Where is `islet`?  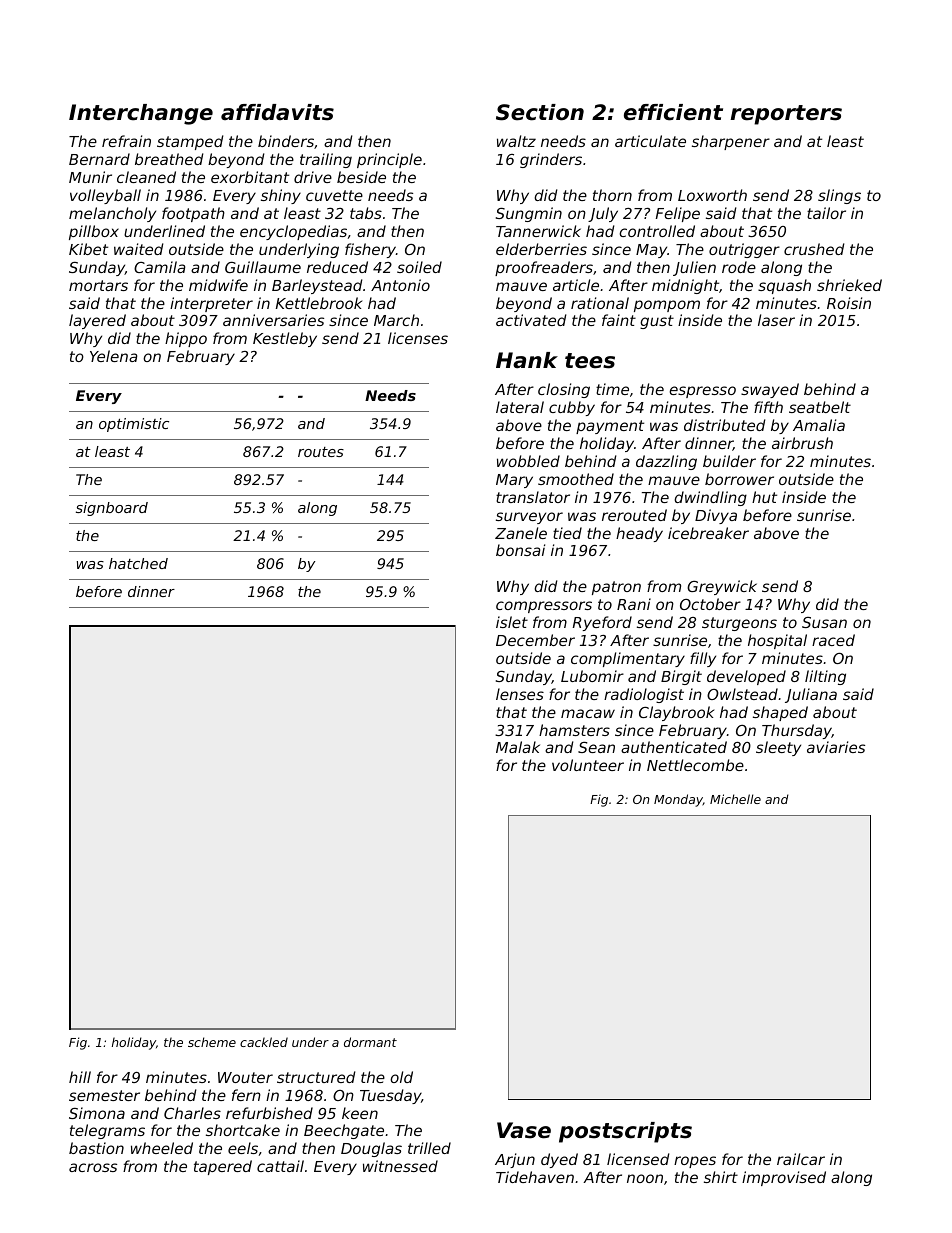 islet is located at coordinates (512, 622).
